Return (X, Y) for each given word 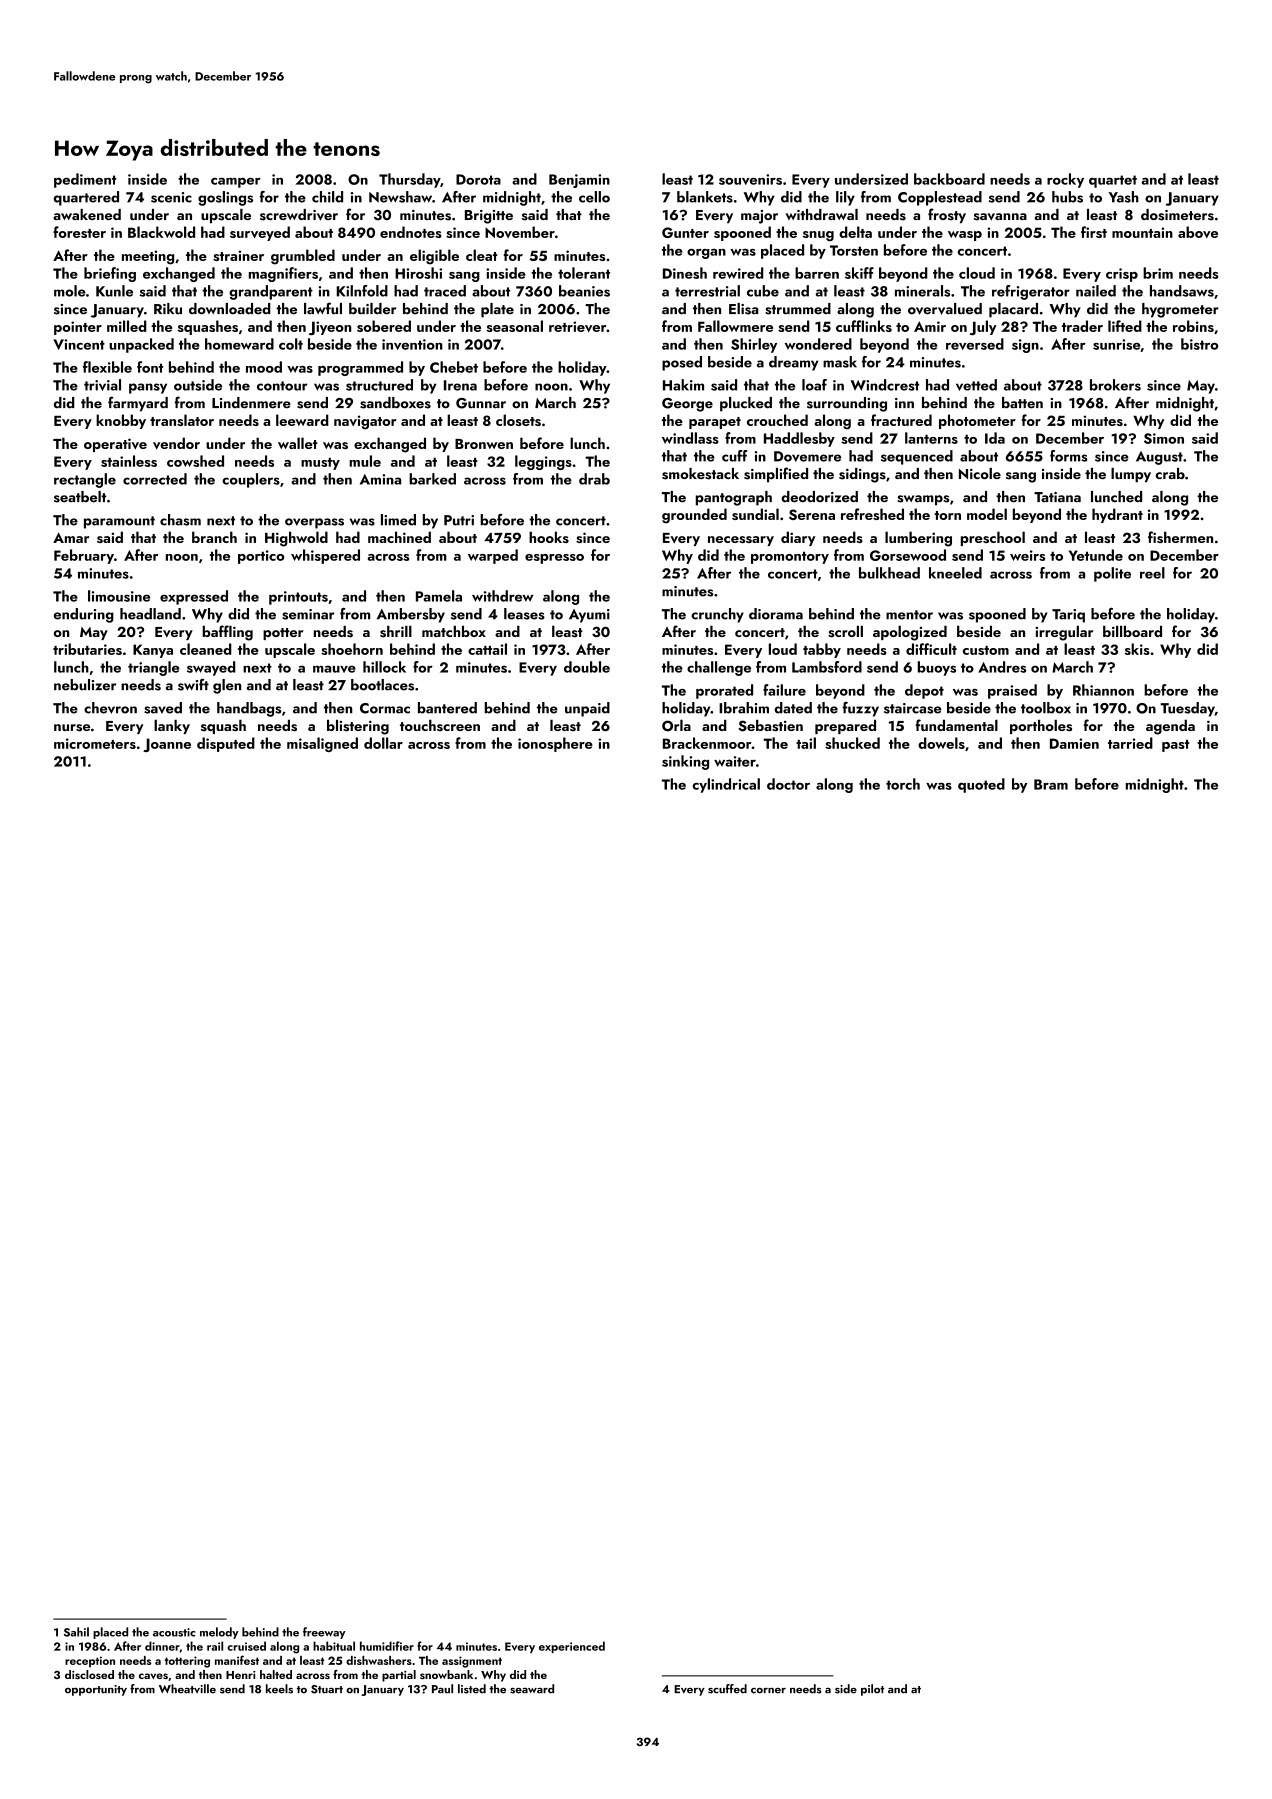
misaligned (322, 744)
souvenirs (750, 179)
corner (768, 1691)
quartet (1113, 181)
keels (279, 1689)
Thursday (409, 180)
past (1175, 746)
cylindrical (726, 785)
